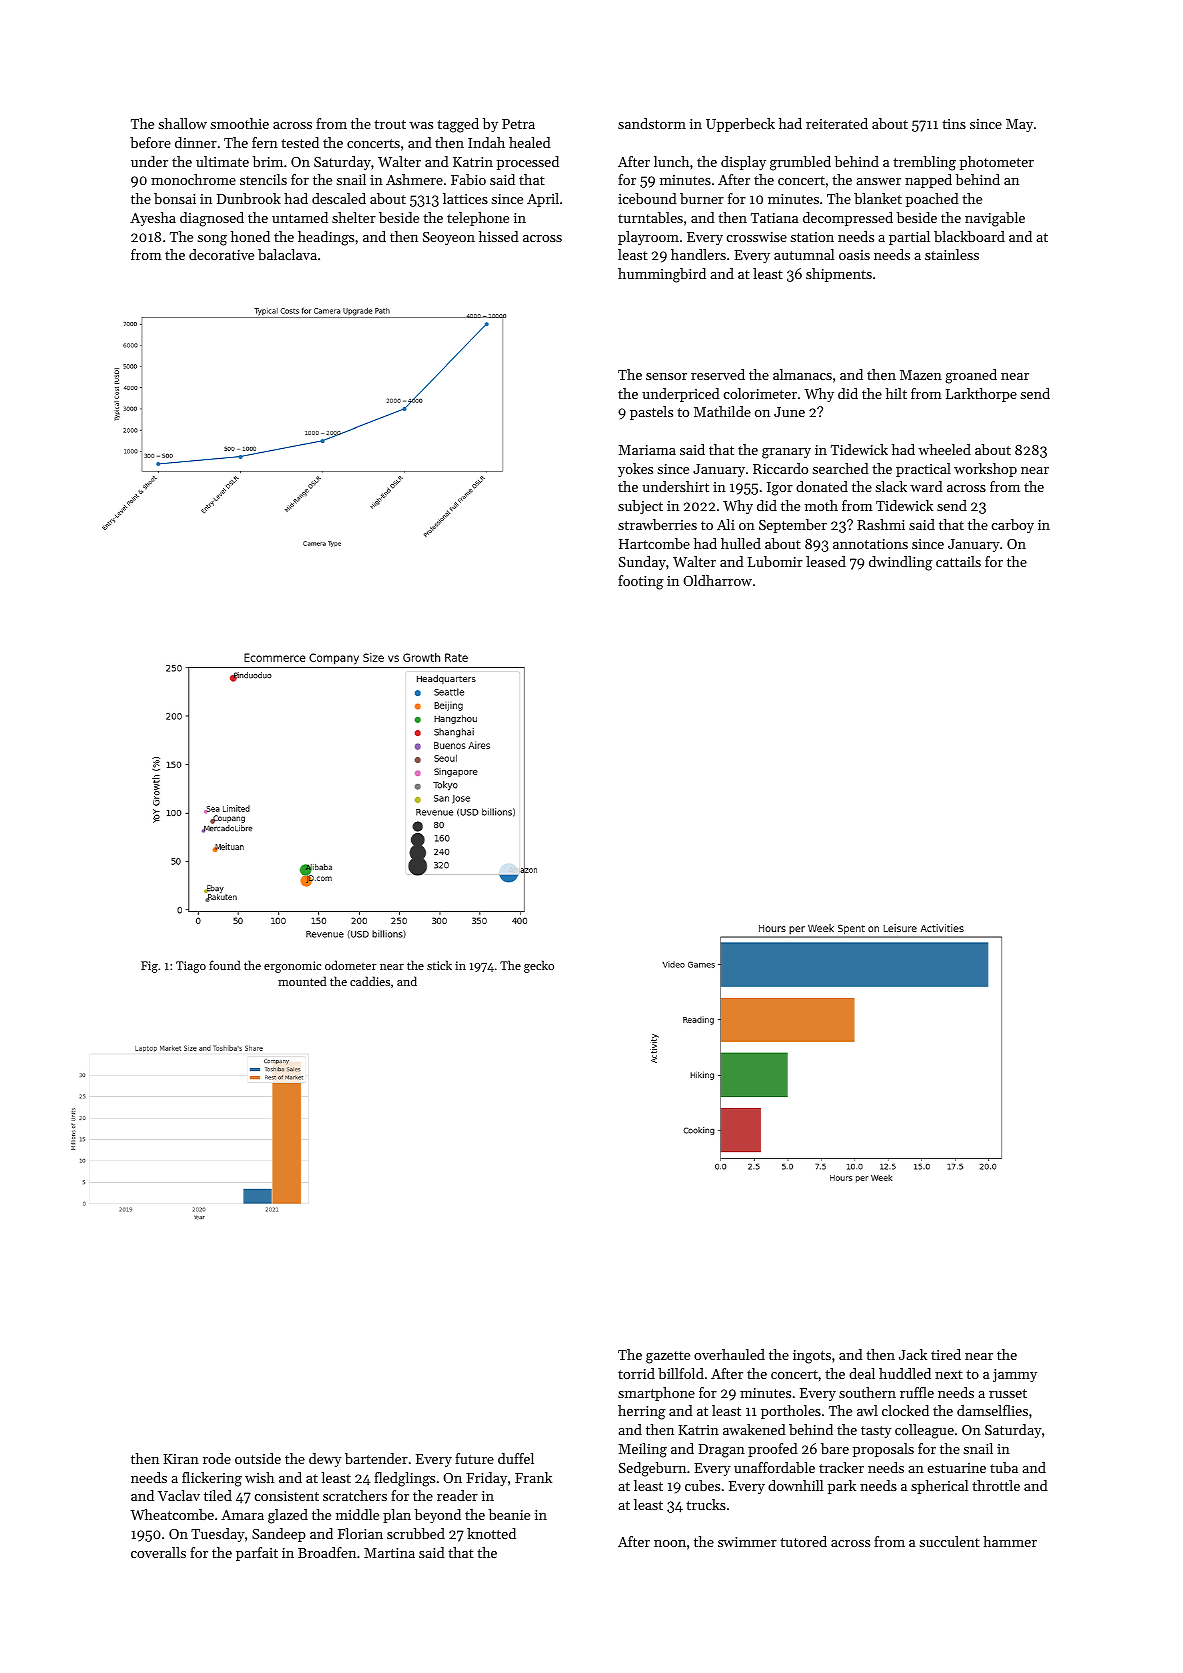 This screenshot has width=1183, height=1673. I want to click on Mathilde, so click(722, 411).
